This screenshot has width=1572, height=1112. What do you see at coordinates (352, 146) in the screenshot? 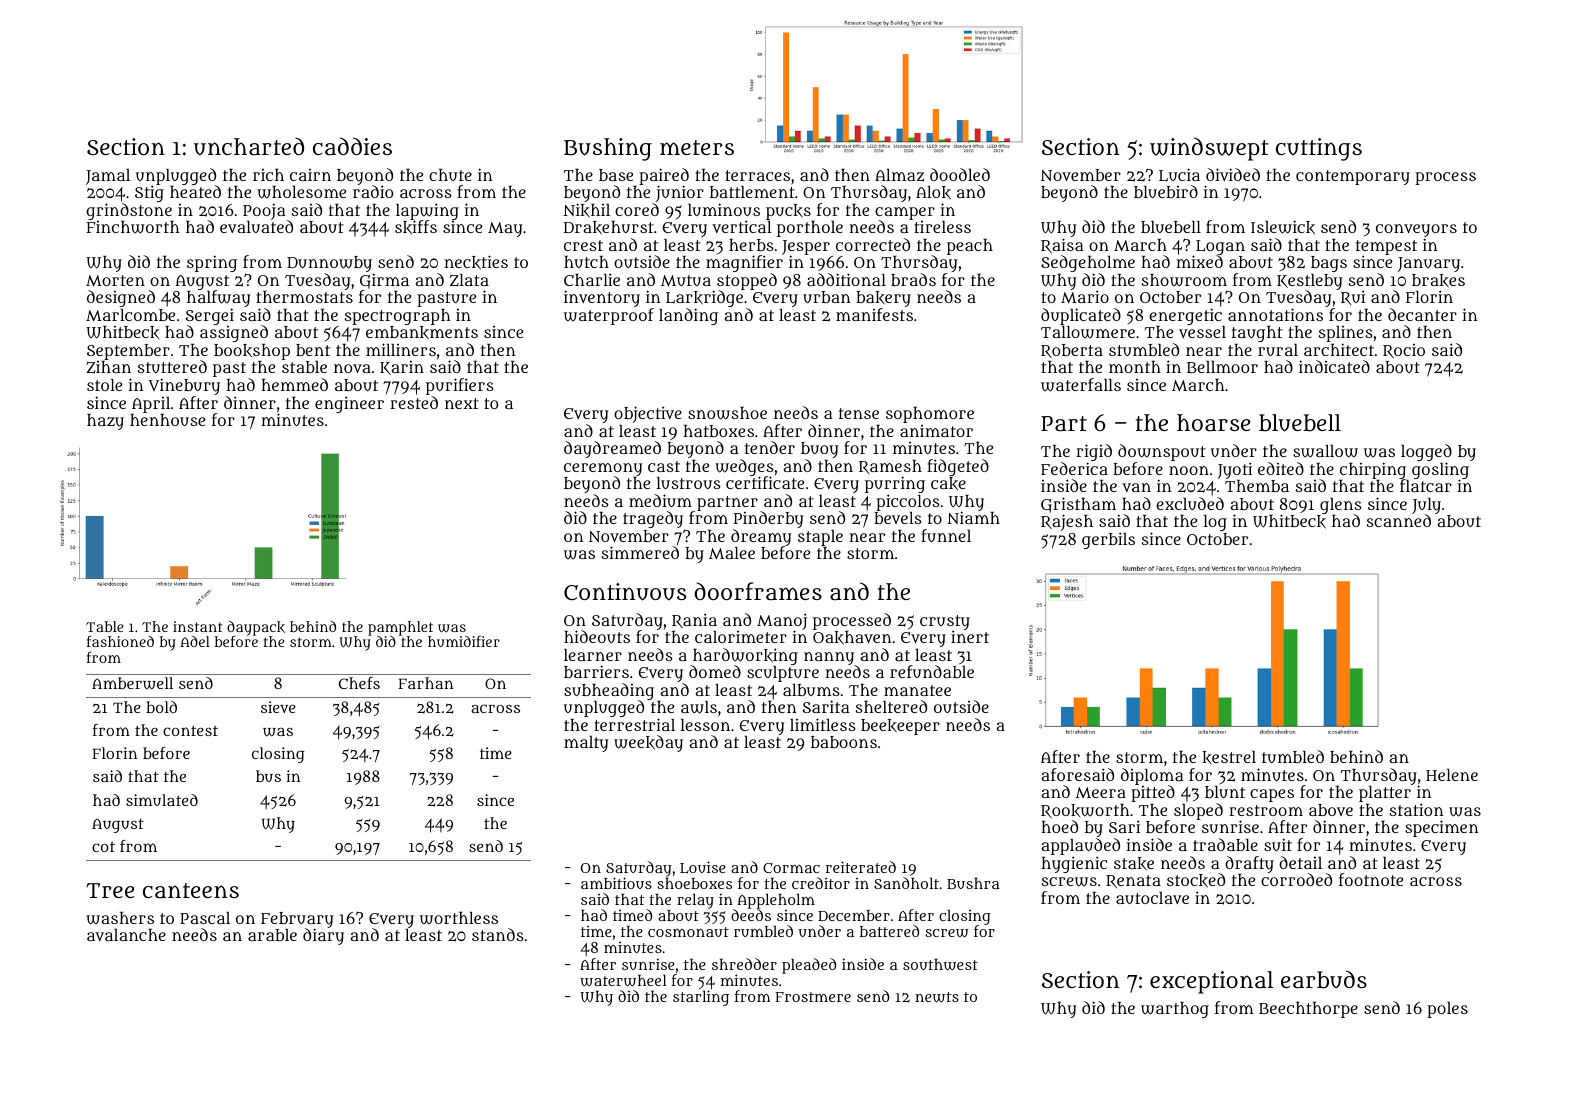
I see `caddies` at bounding box center [352, 146].
